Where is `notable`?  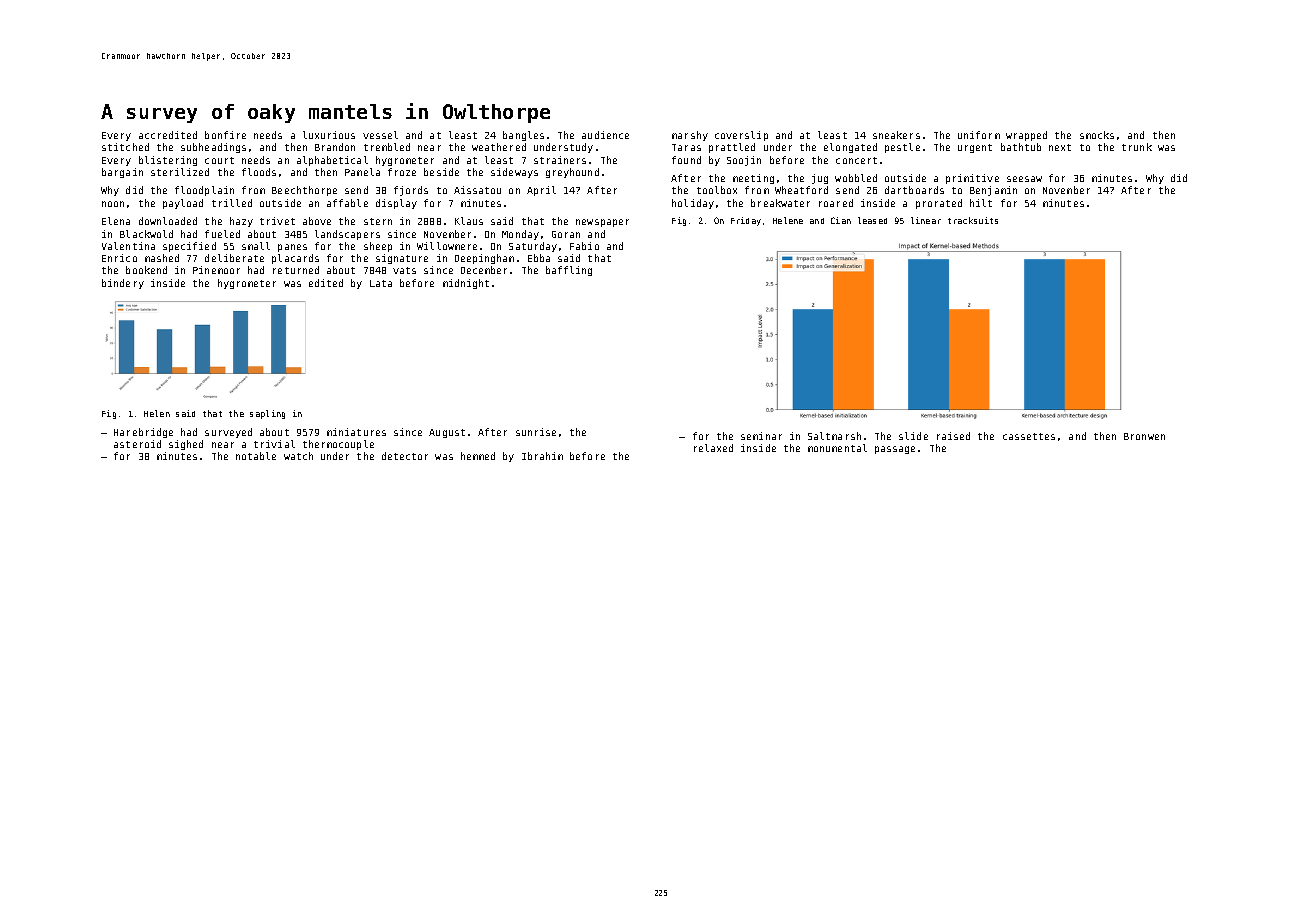
notable is located at coordinates (256, 456).
